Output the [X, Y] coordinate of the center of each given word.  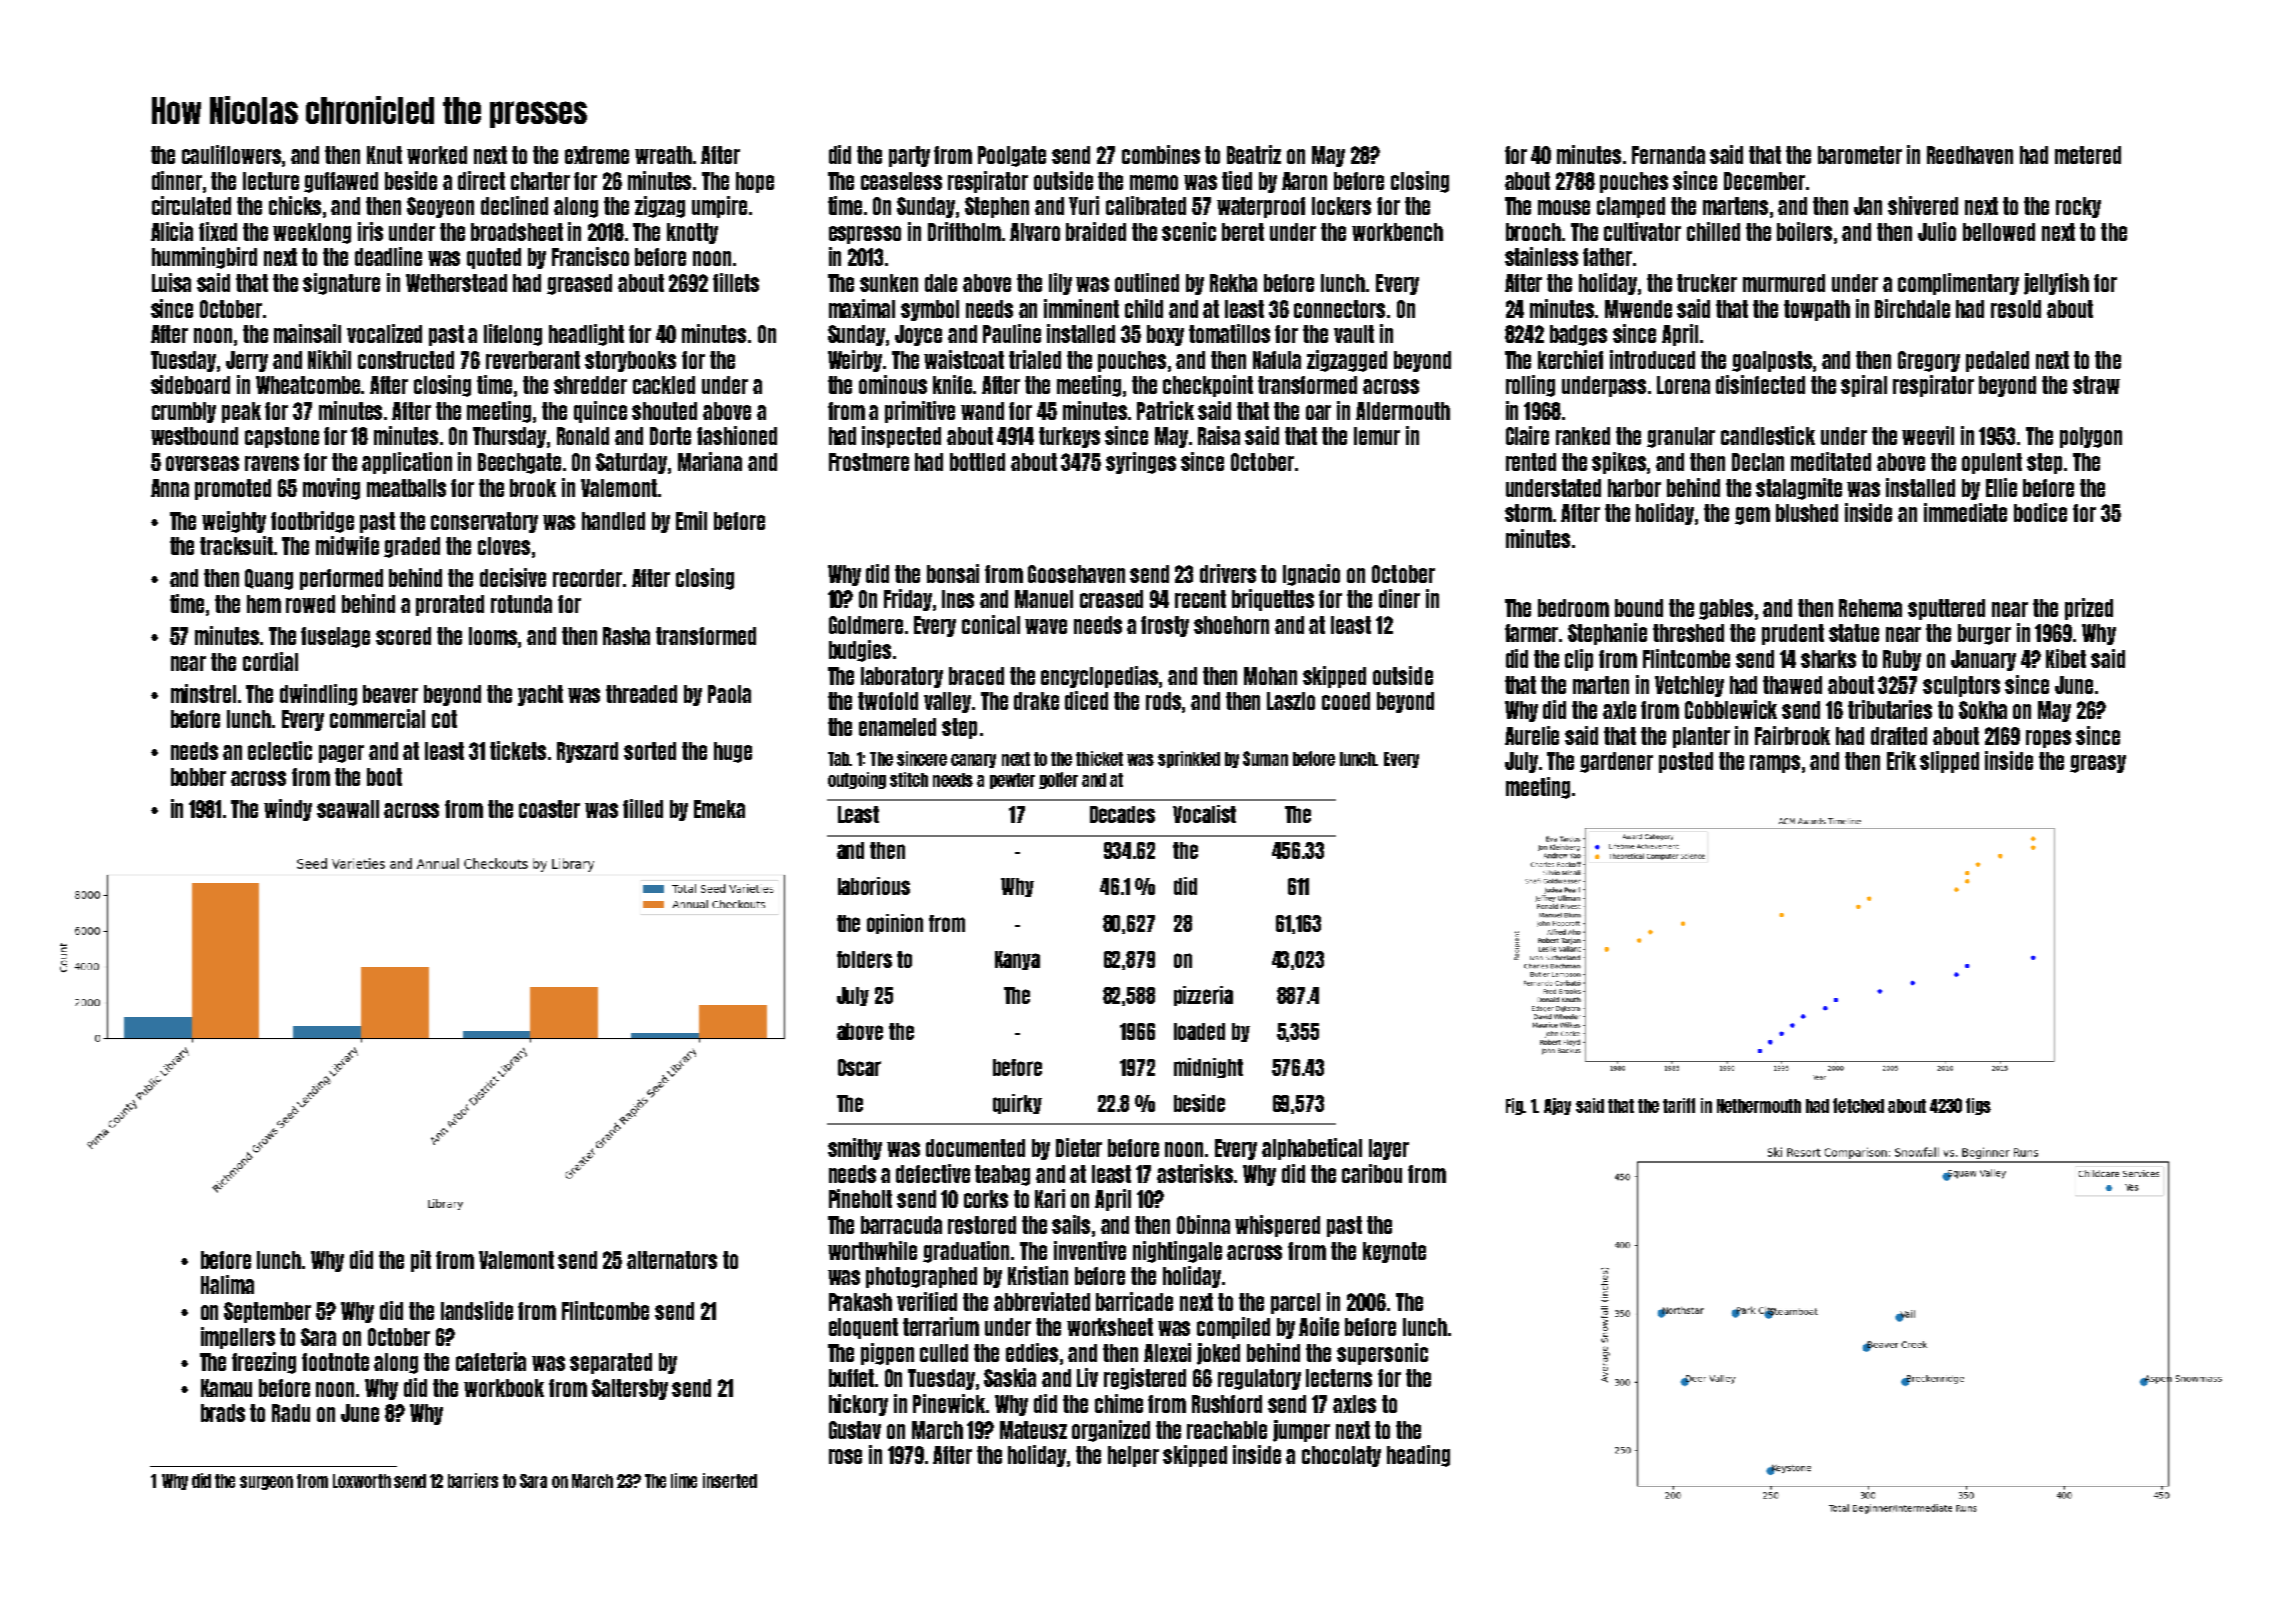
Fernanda [1668, 155]
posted [1686, 762]
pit [421, 1261]
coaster [549, 809]
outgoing [857, 780]
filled [643, 808]
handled [613, 521]
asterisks [1195, 1173]
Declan [1758, 462]
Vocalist [1204, 814]
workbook [504, 1388]
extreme [597, 155]
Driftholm [964, 231]
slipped [1949, 762]
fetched [1858, 1105]
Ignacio [1311, 575]
